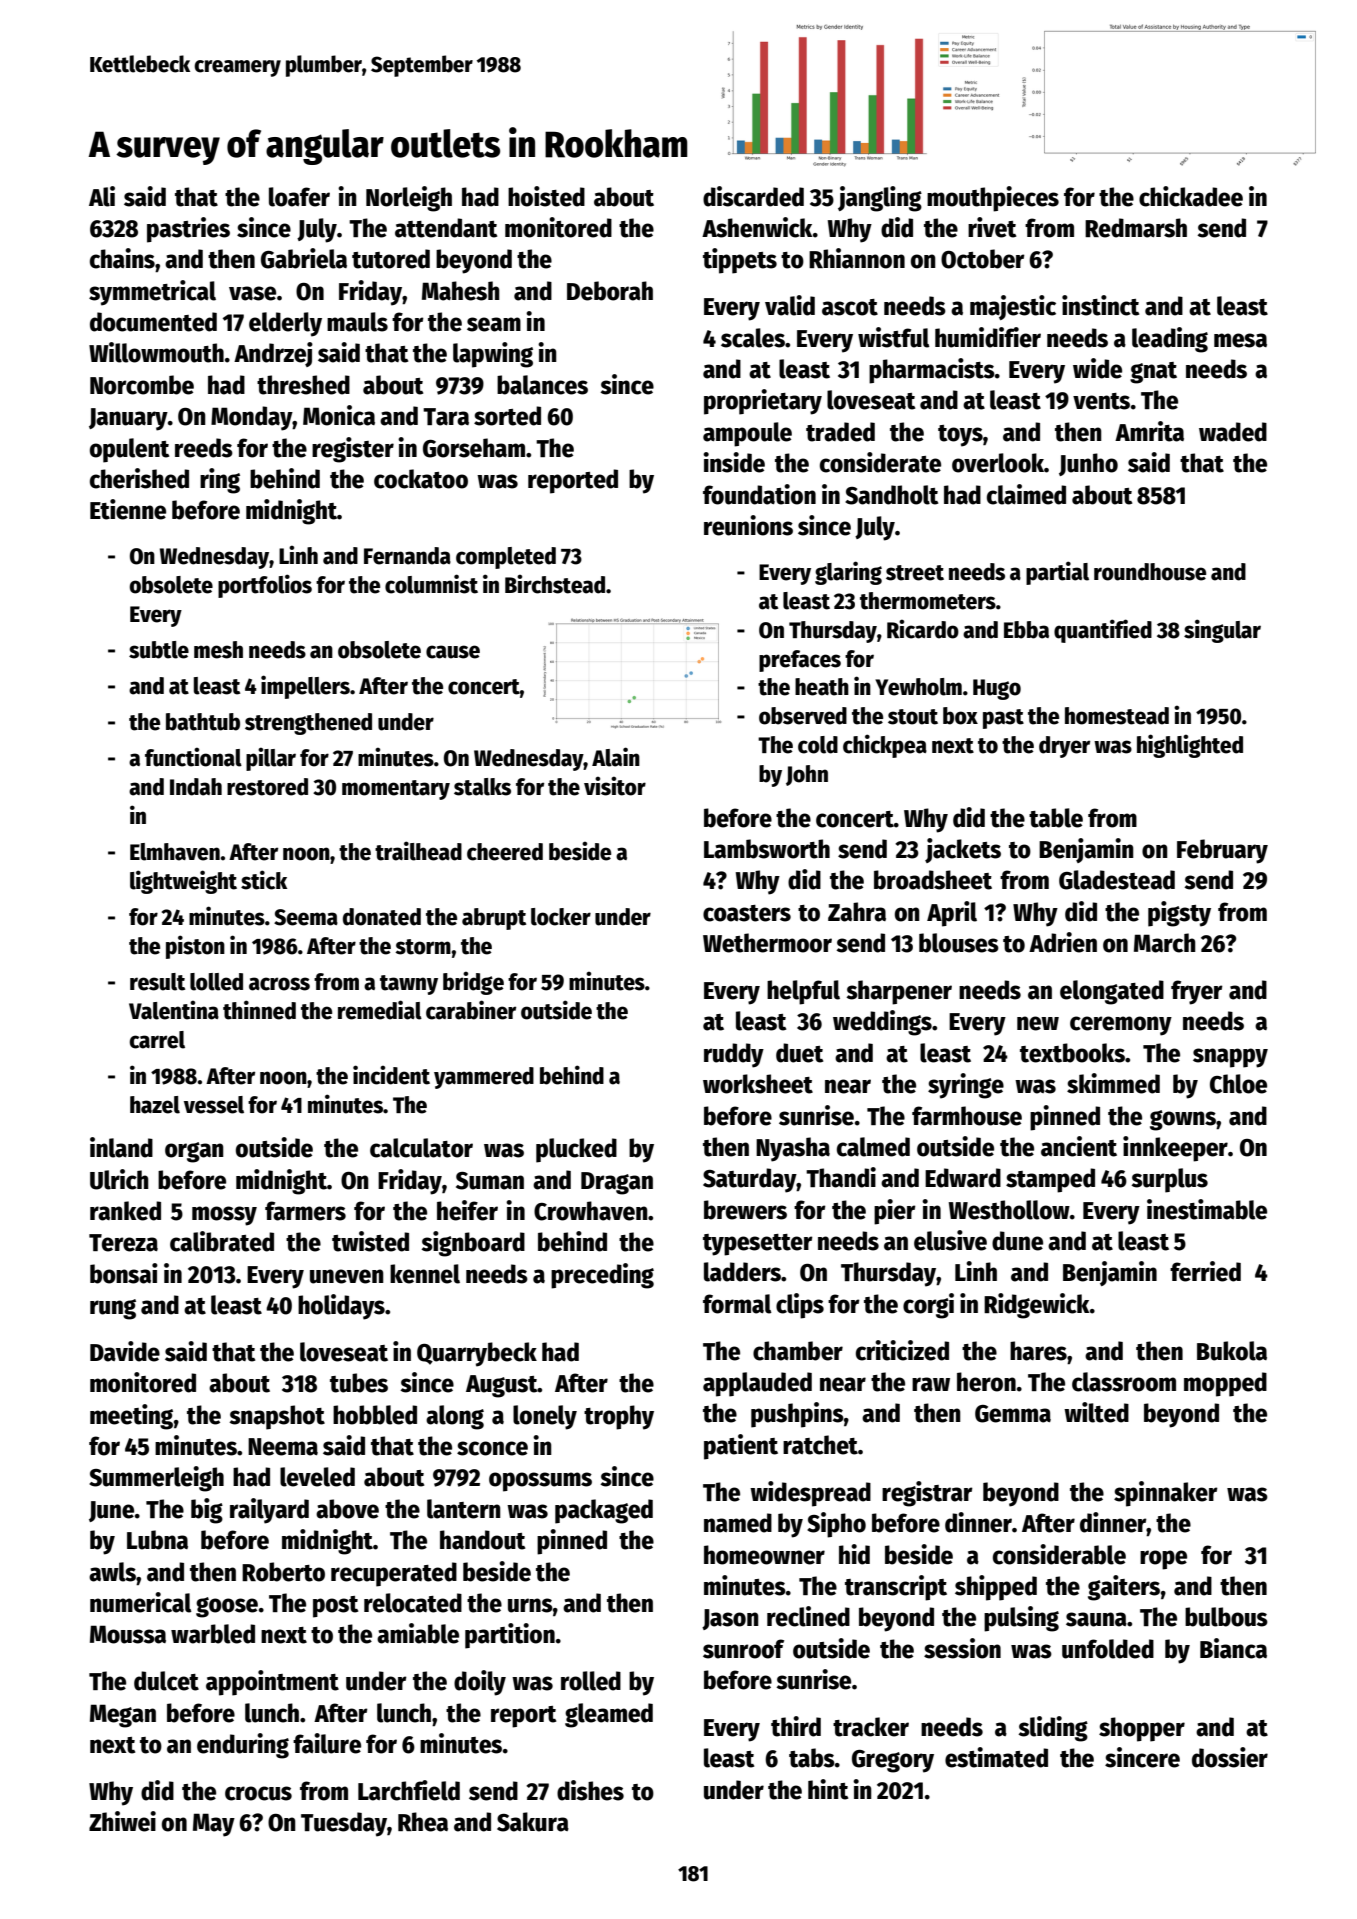 This document has width=1357, height=1919. What do you see at coordinates (885, 746) in the document?
I see `chickpea` at bounding box center [885, 746].
